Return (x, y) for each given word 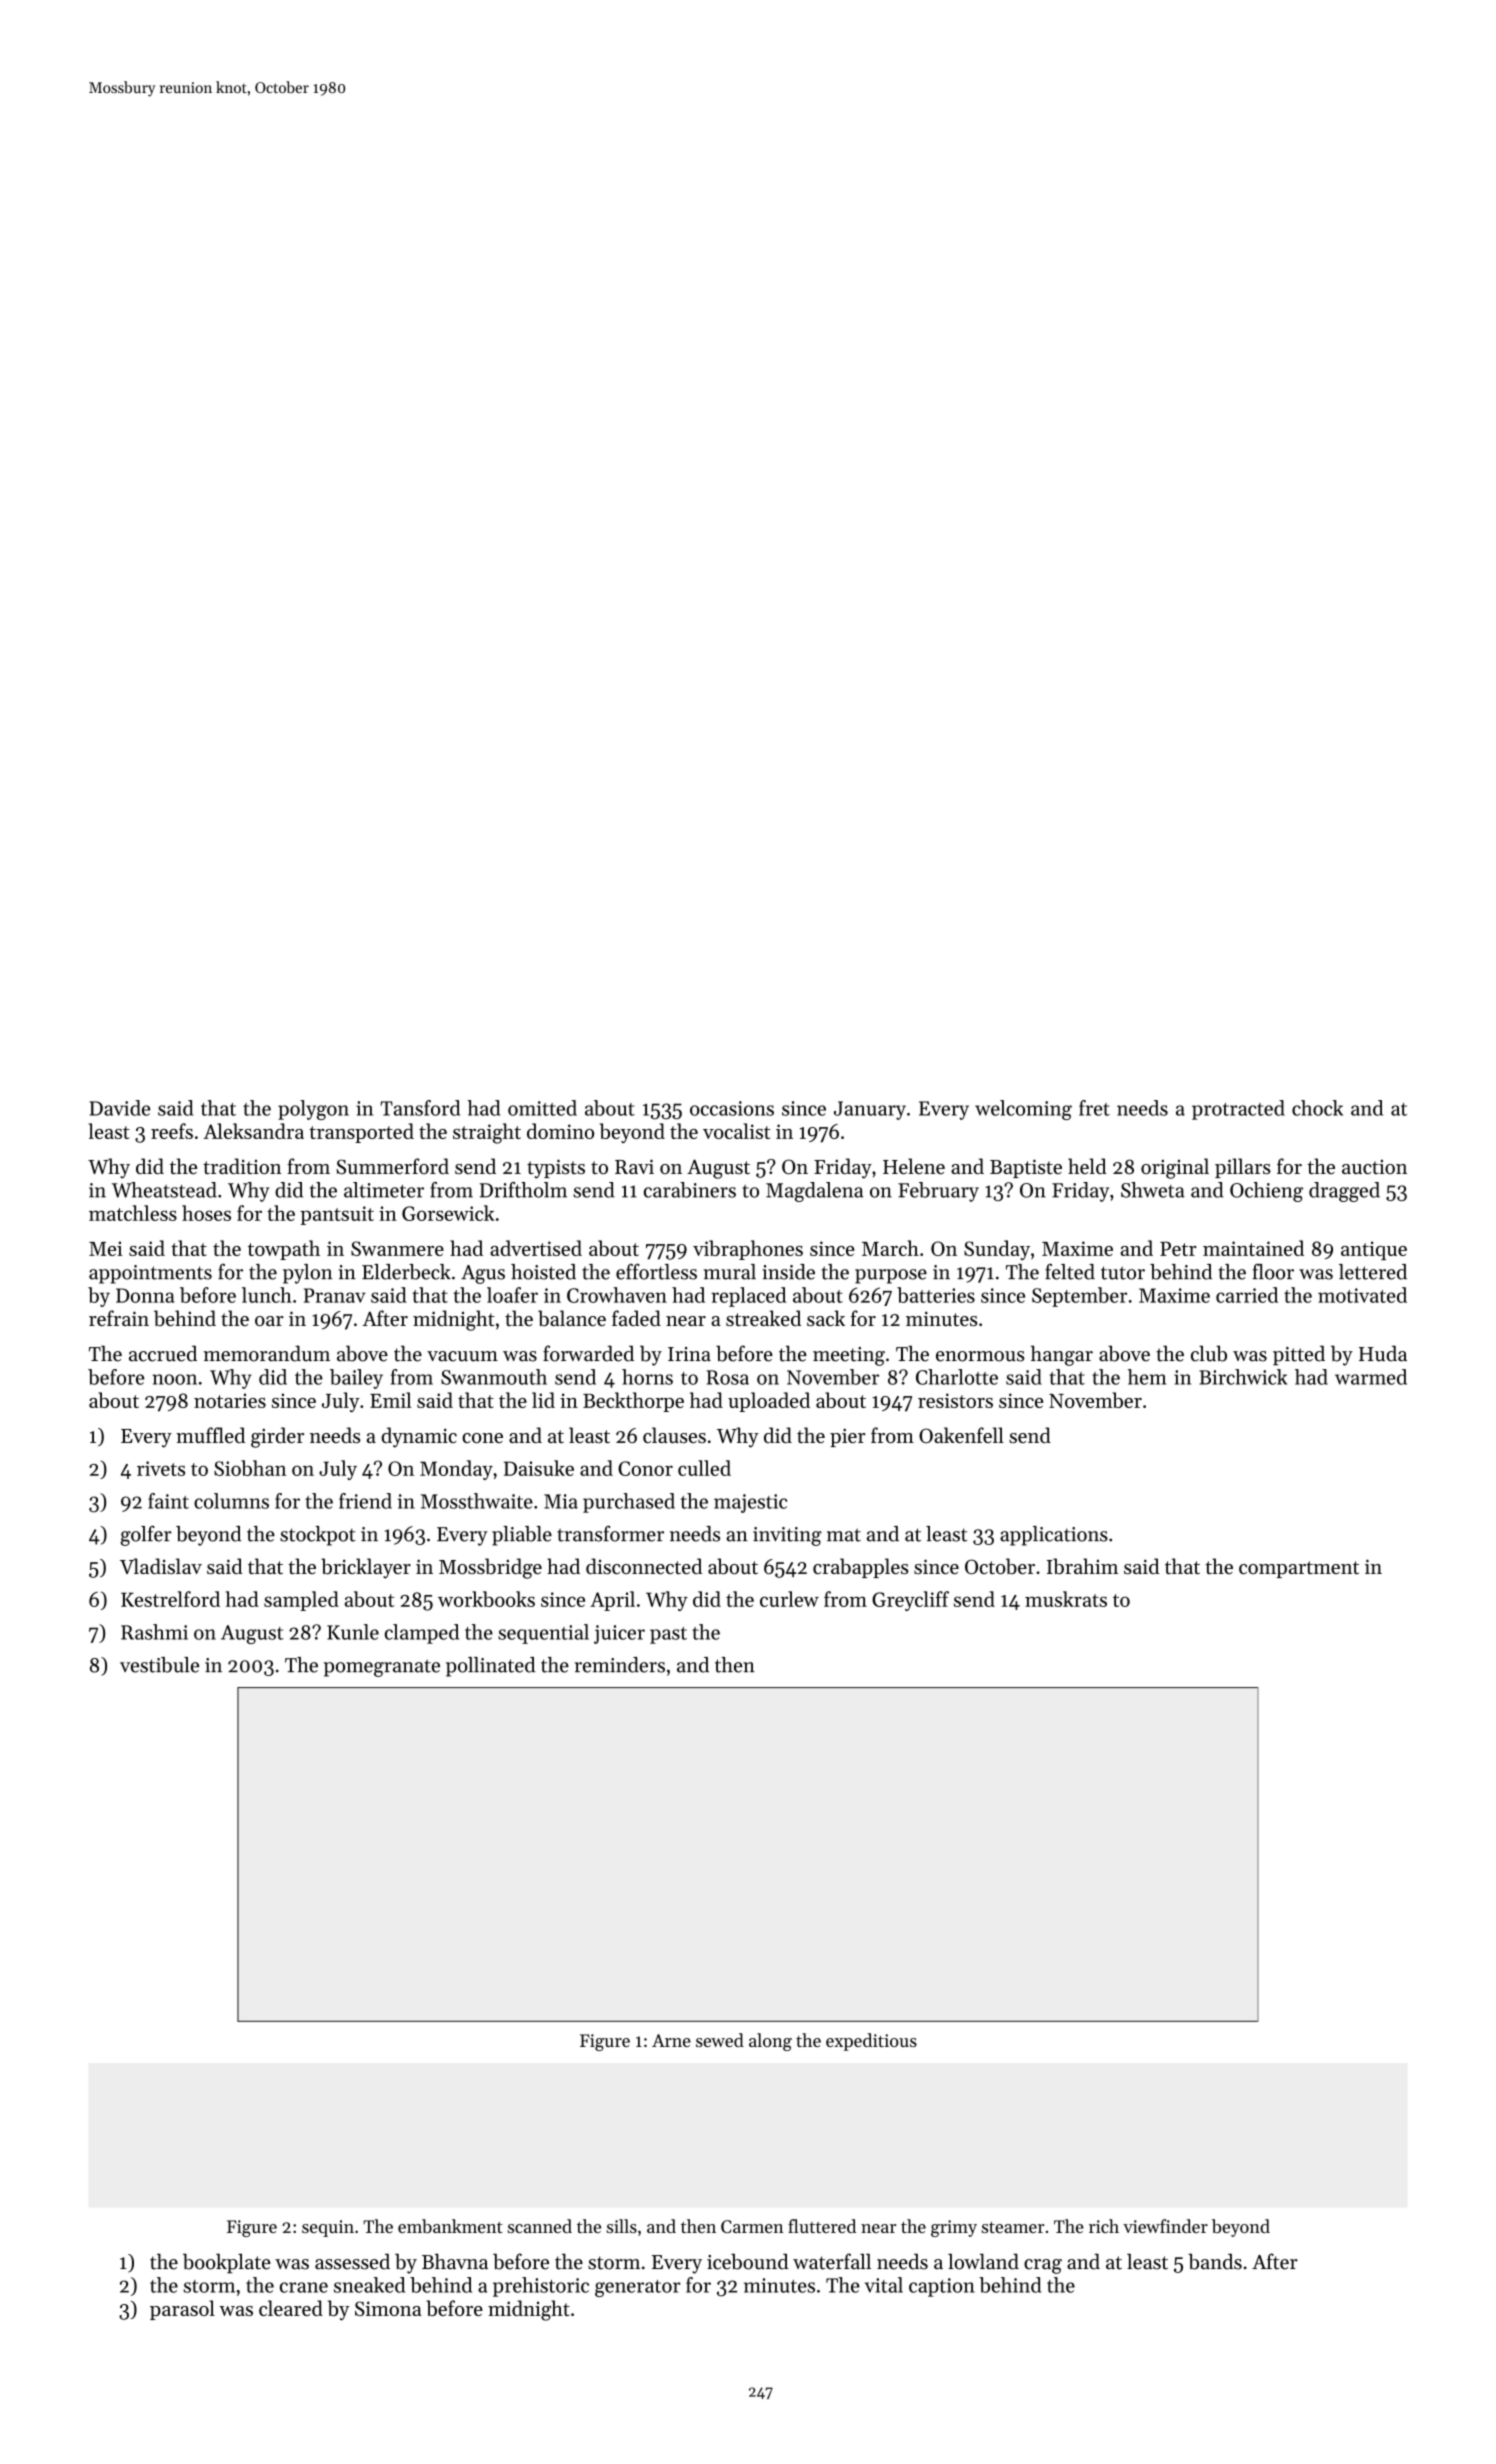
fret (1094, 1108)
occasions (732, 1108)
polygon (313, 1110)
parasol (182, 2310)
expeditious (871, 2042)
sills (621, 2226)
